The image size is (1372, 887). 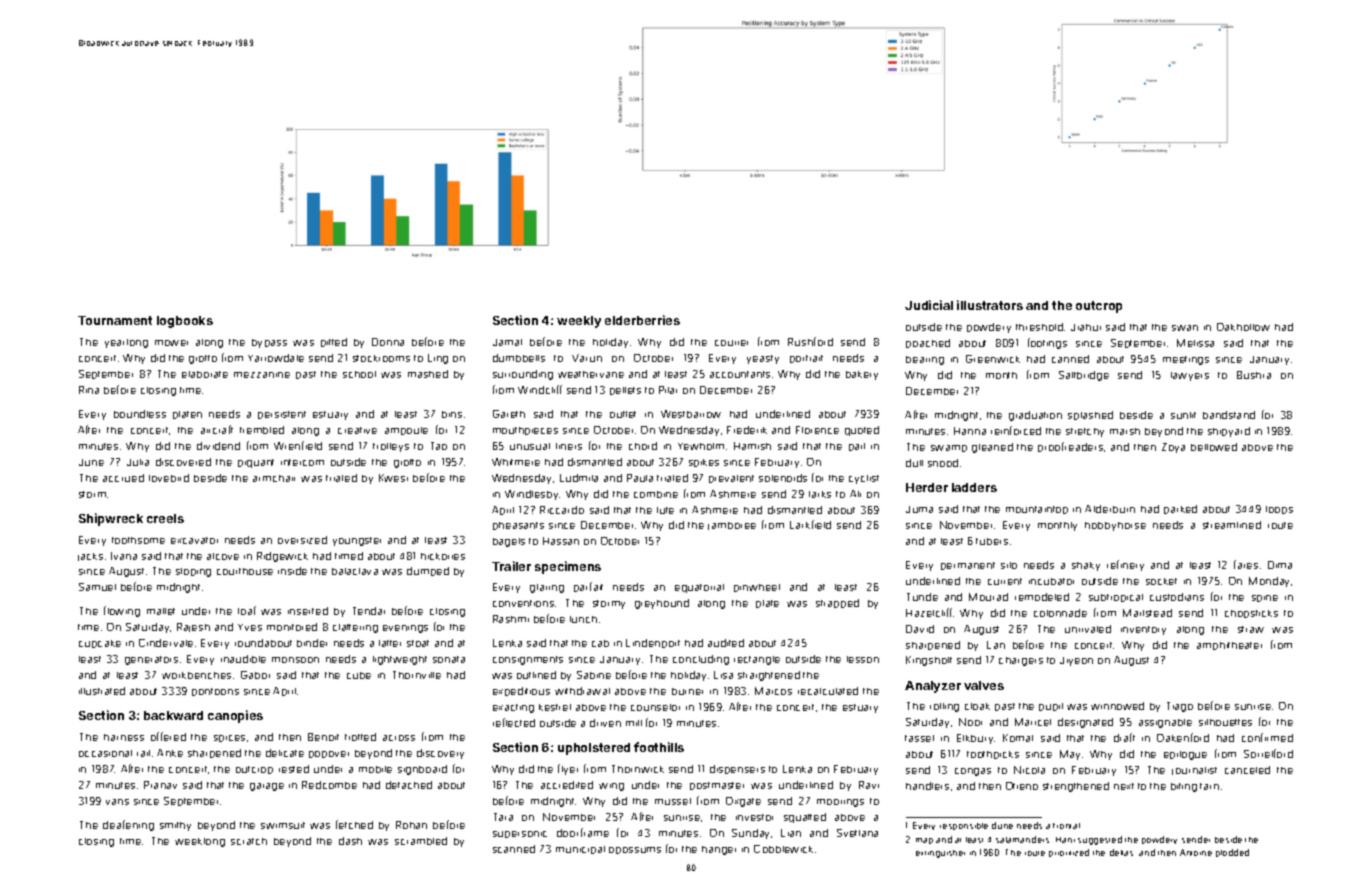 I want to click on permanent, so click(x=968, y=566).
